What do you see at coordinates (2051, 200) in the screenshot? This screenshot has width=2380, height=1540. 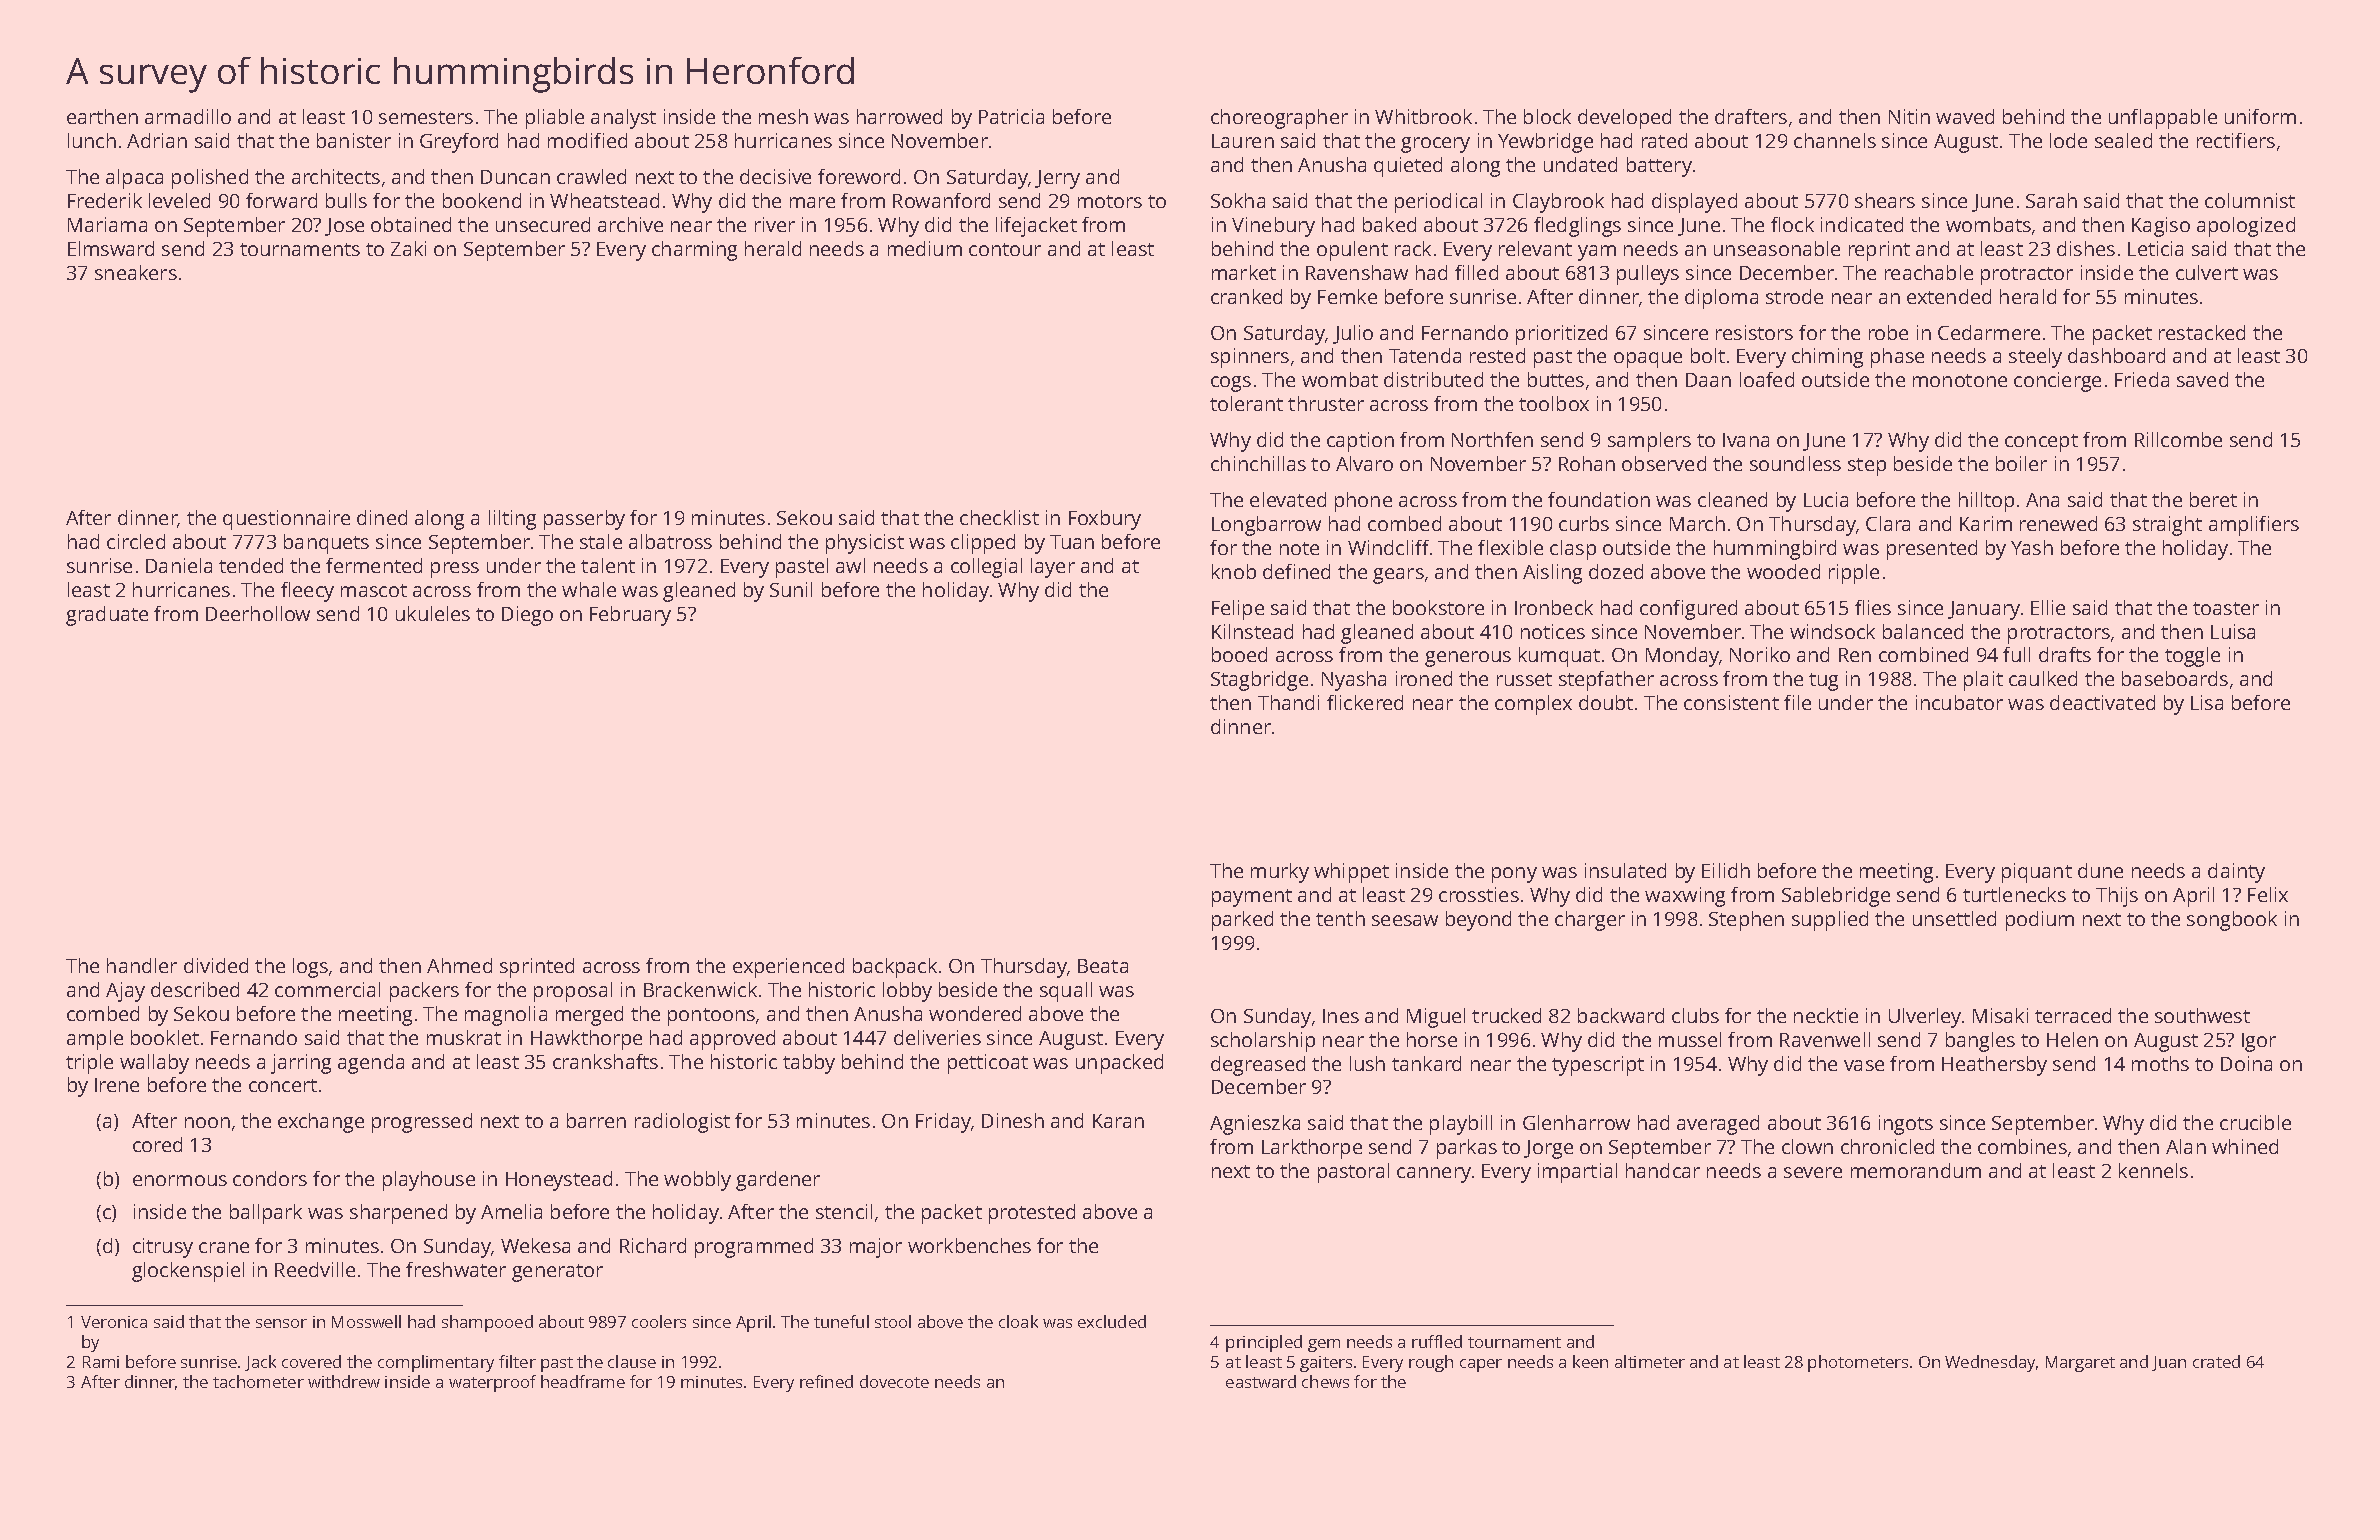 I see `Sarah` at bounding box center [2051, 200].
